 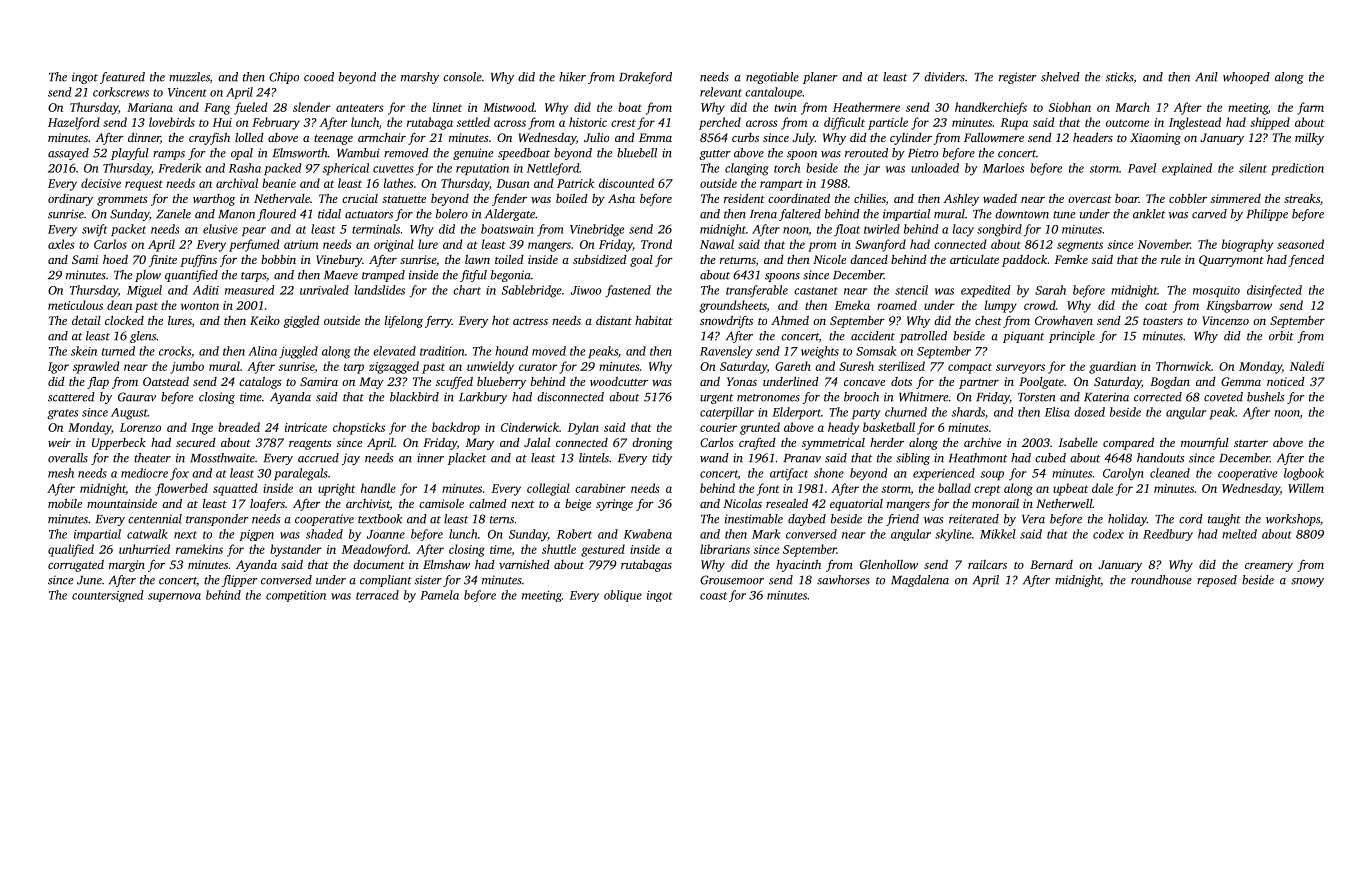 What do you see at coordinates (260, 383) in the screenshot?
I see `catalogs` at bounding box center [260, 383].
